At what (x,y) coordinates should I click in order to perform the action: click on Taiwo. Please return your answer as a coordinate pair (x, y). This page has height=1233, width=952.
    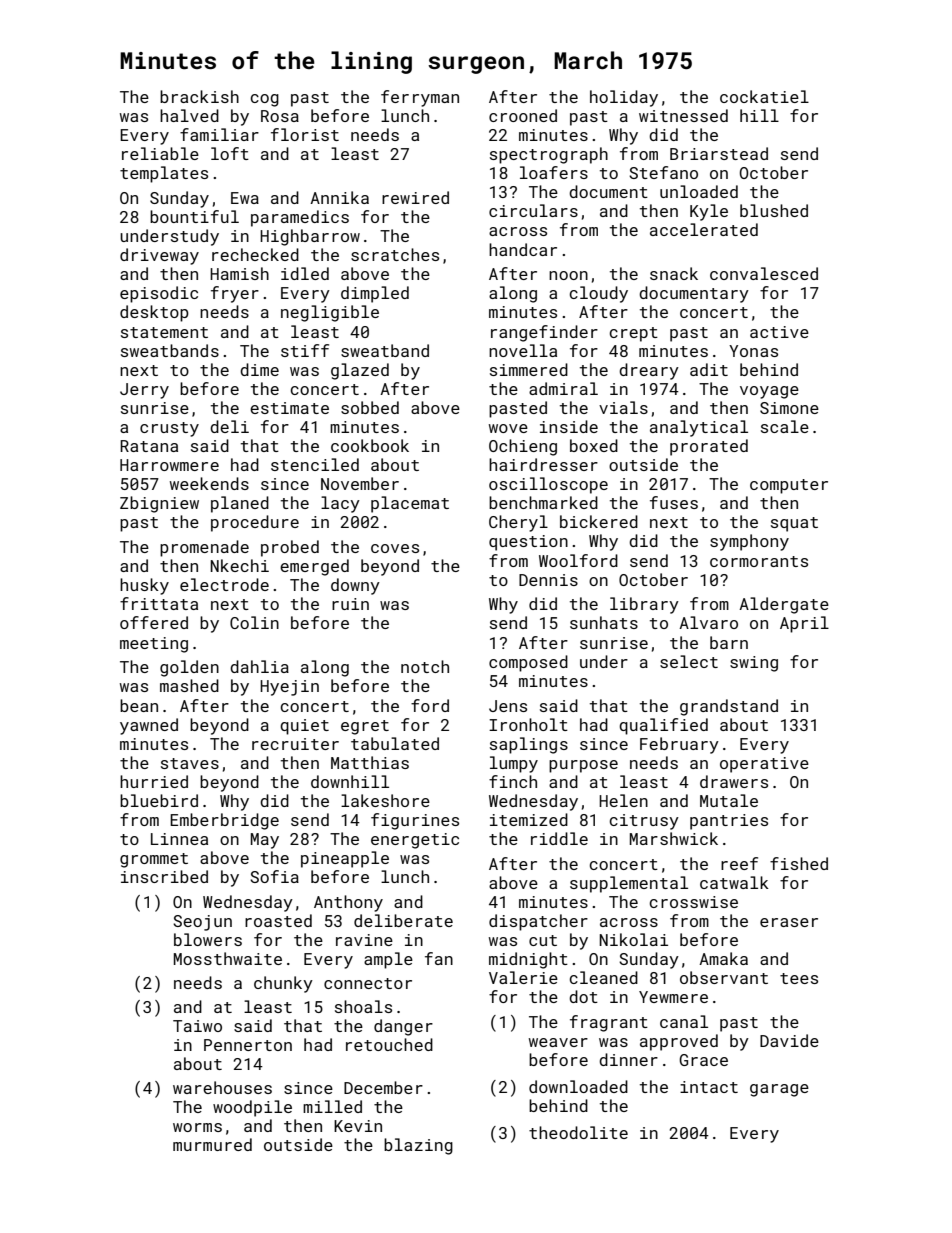
    Looking at the image, I should click on (197, 1026).
